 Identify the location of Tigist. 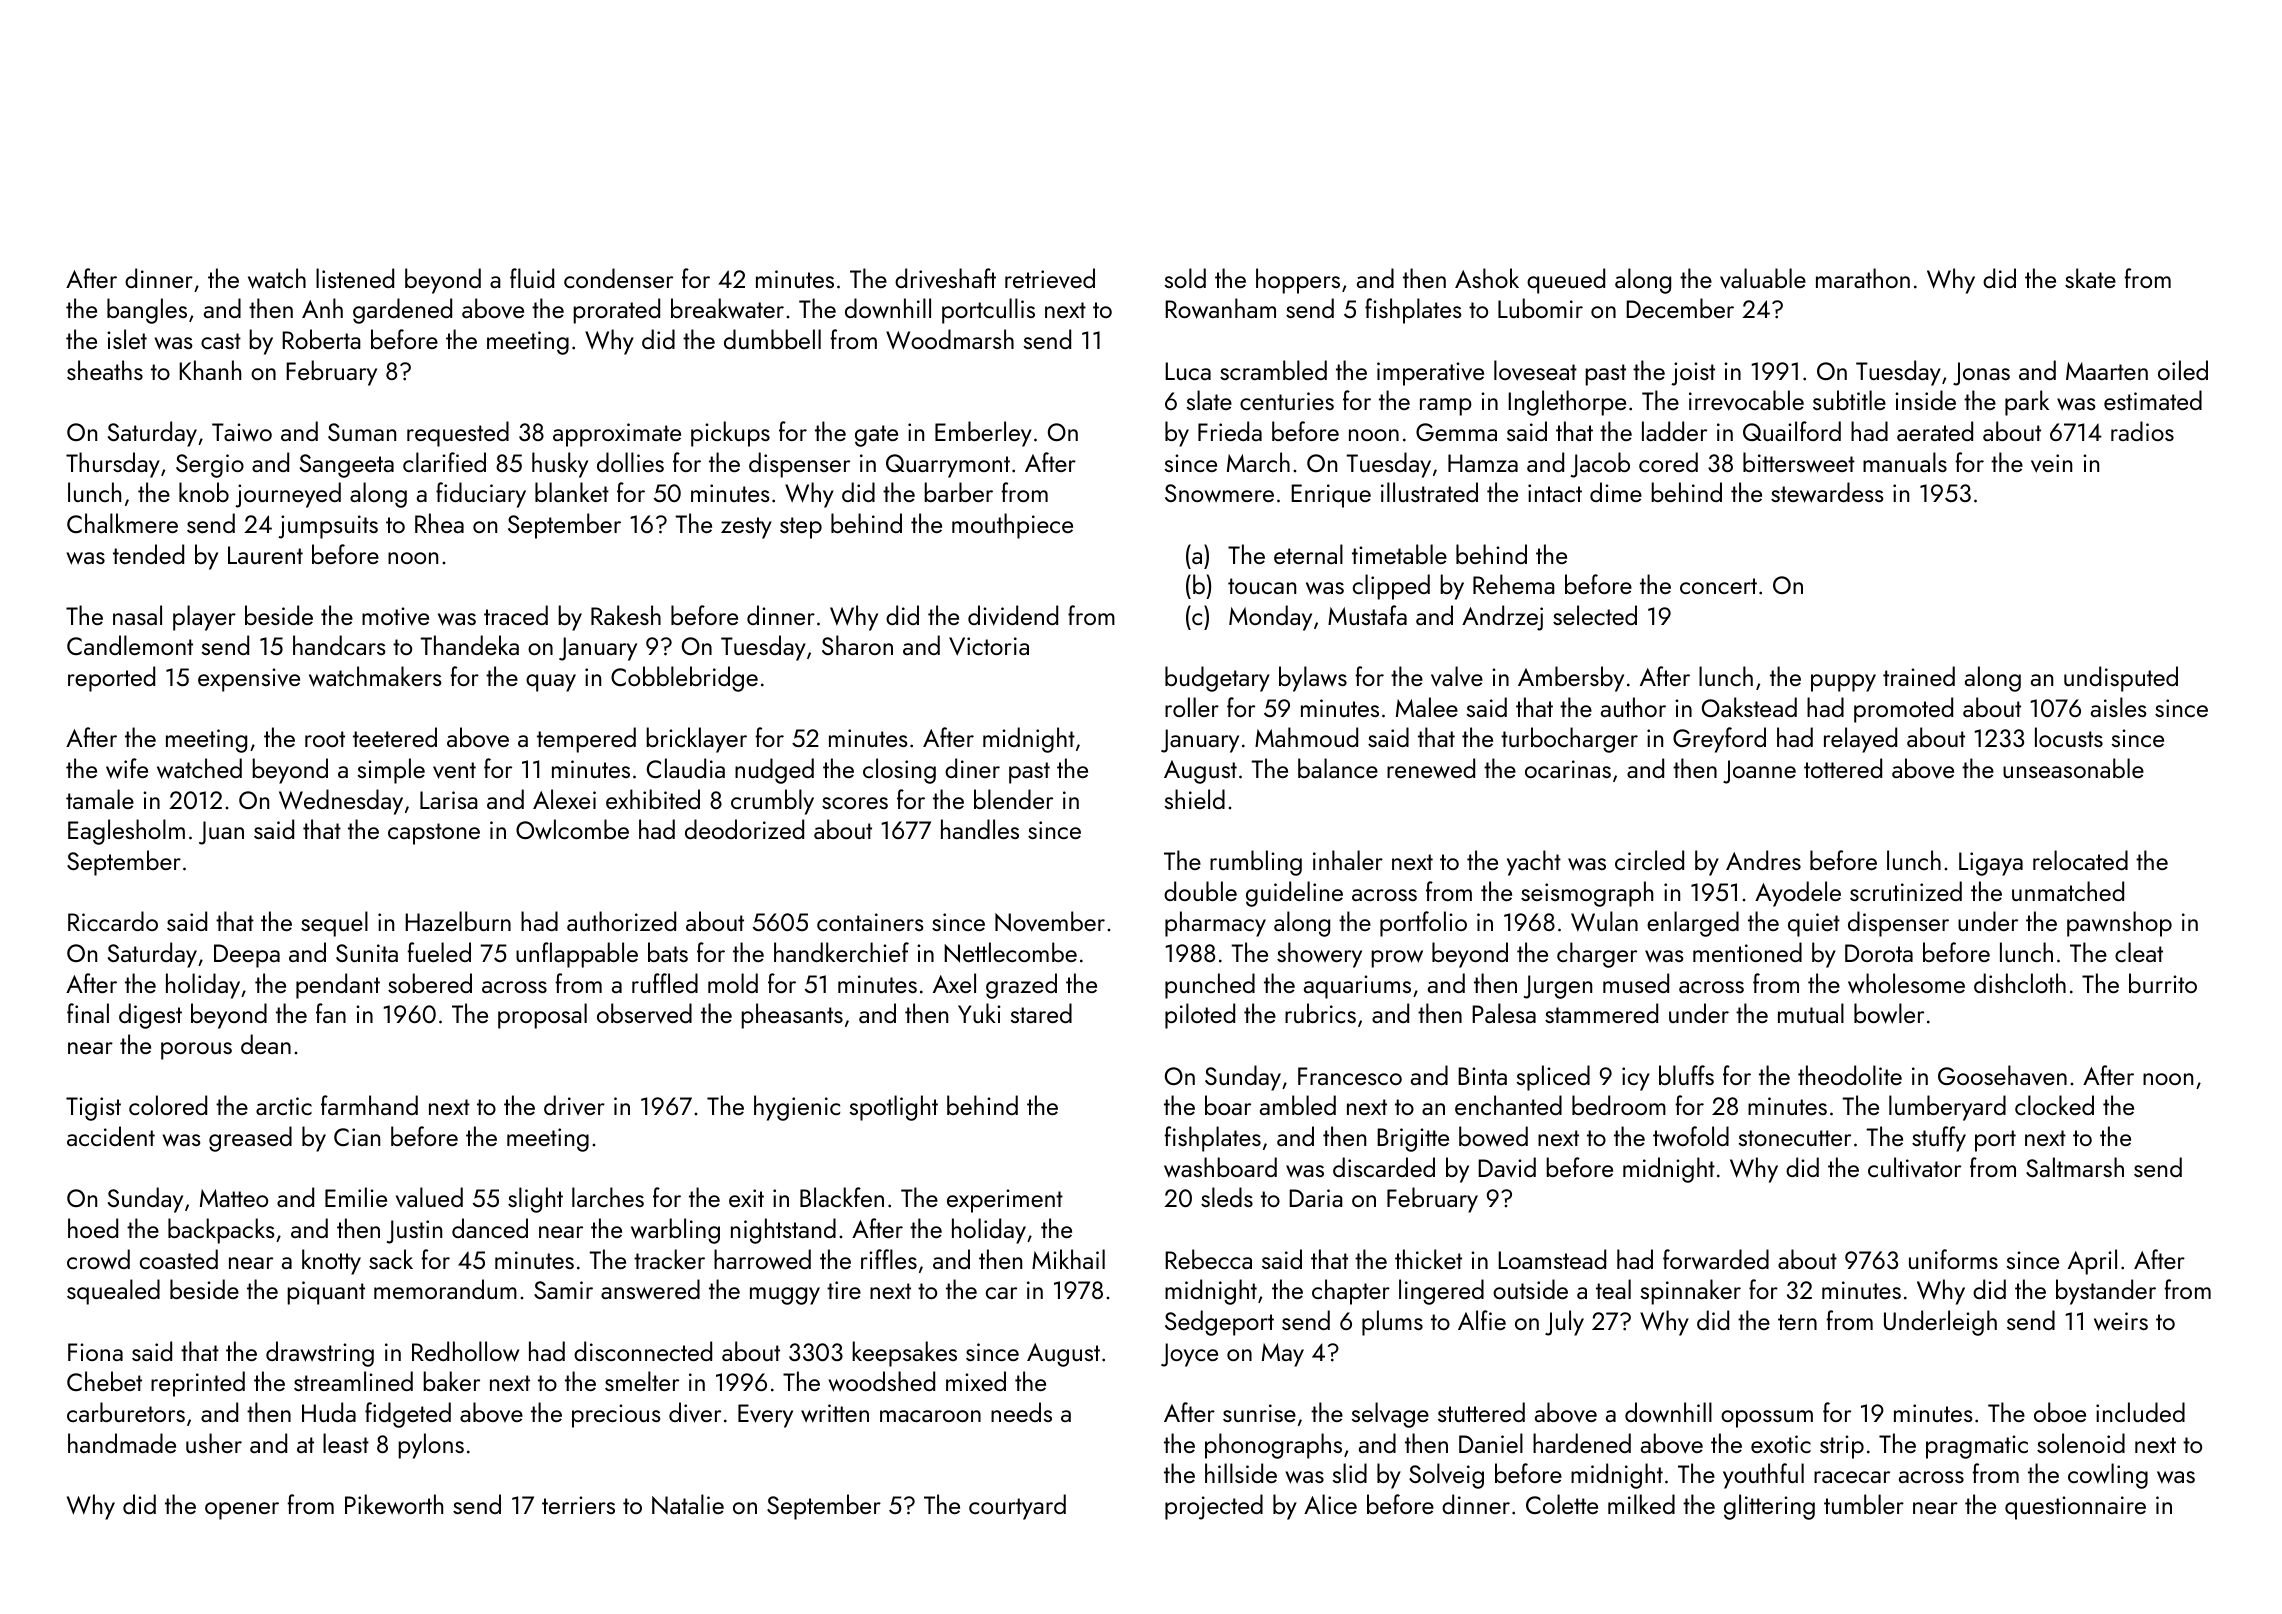
(93, 1109).
